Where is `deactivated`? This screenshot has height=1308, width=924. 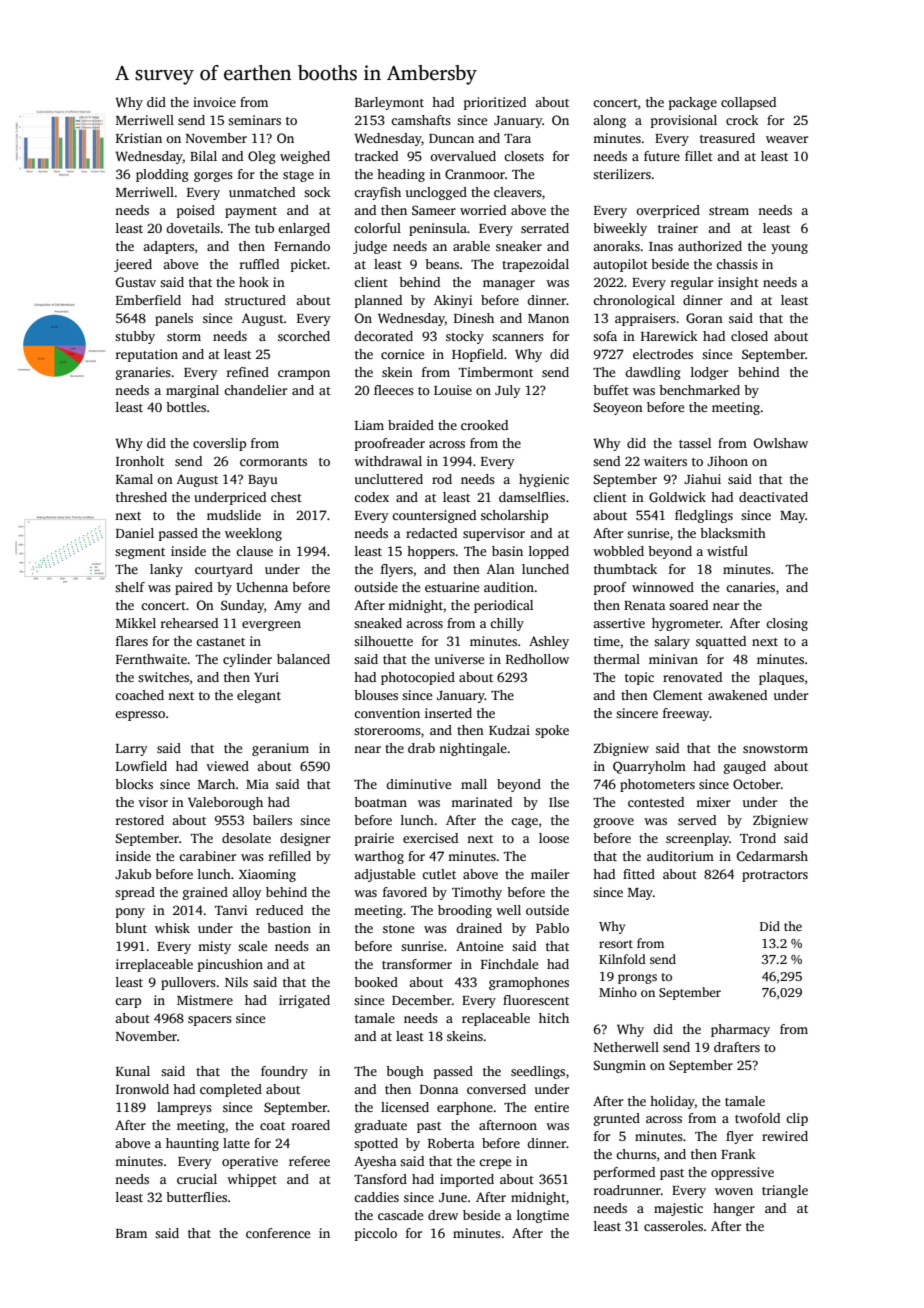
deactivated is located at coordinates (773, 497).
